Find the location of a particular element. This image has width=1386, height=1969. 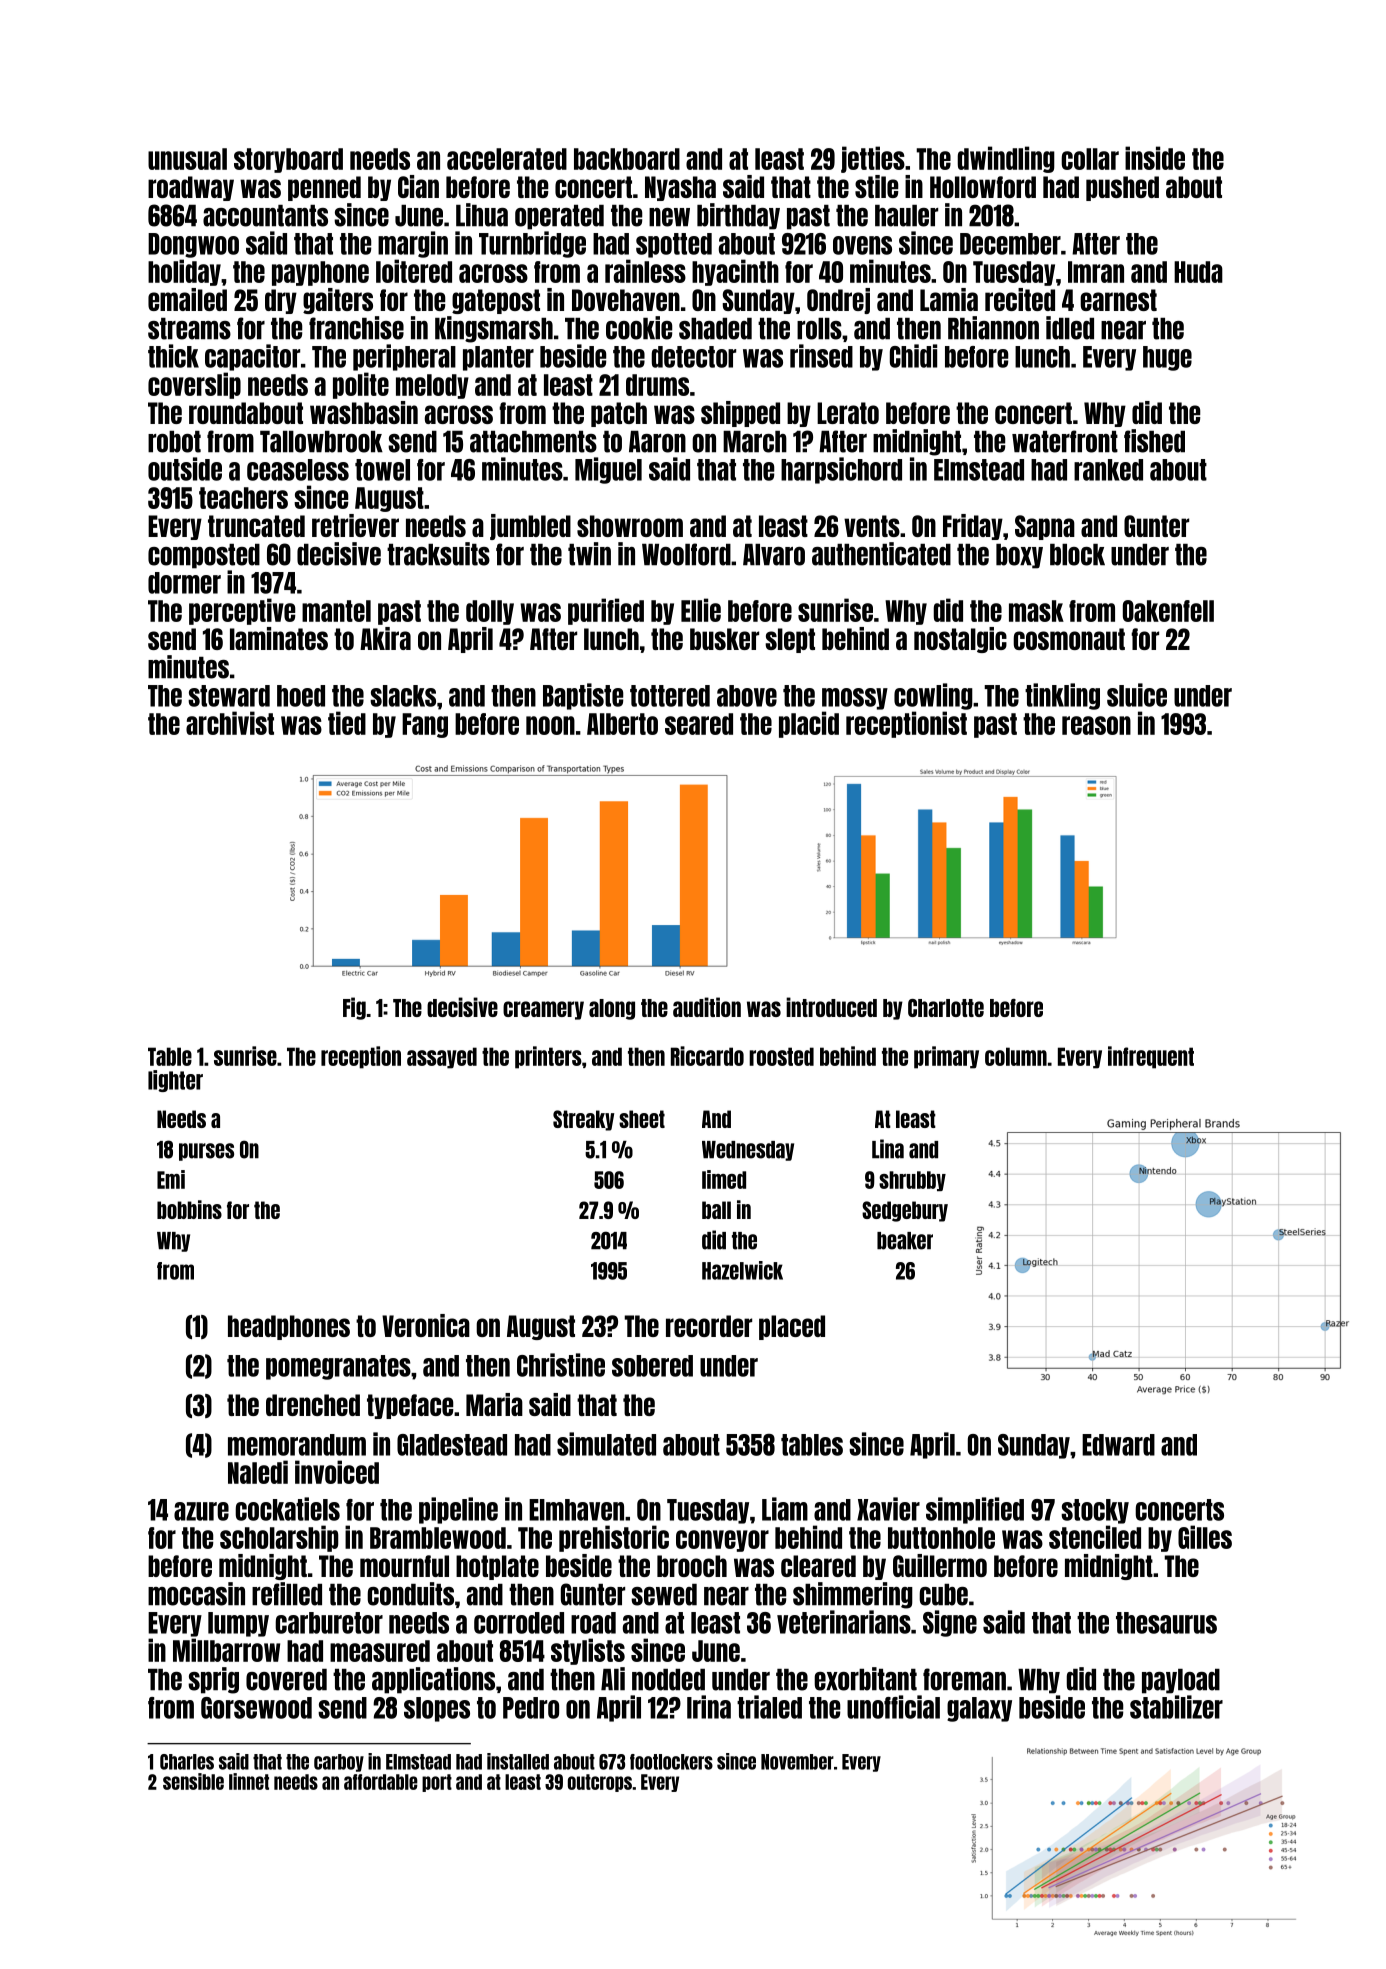

Alvaro is located at coordinates (774, 555).
